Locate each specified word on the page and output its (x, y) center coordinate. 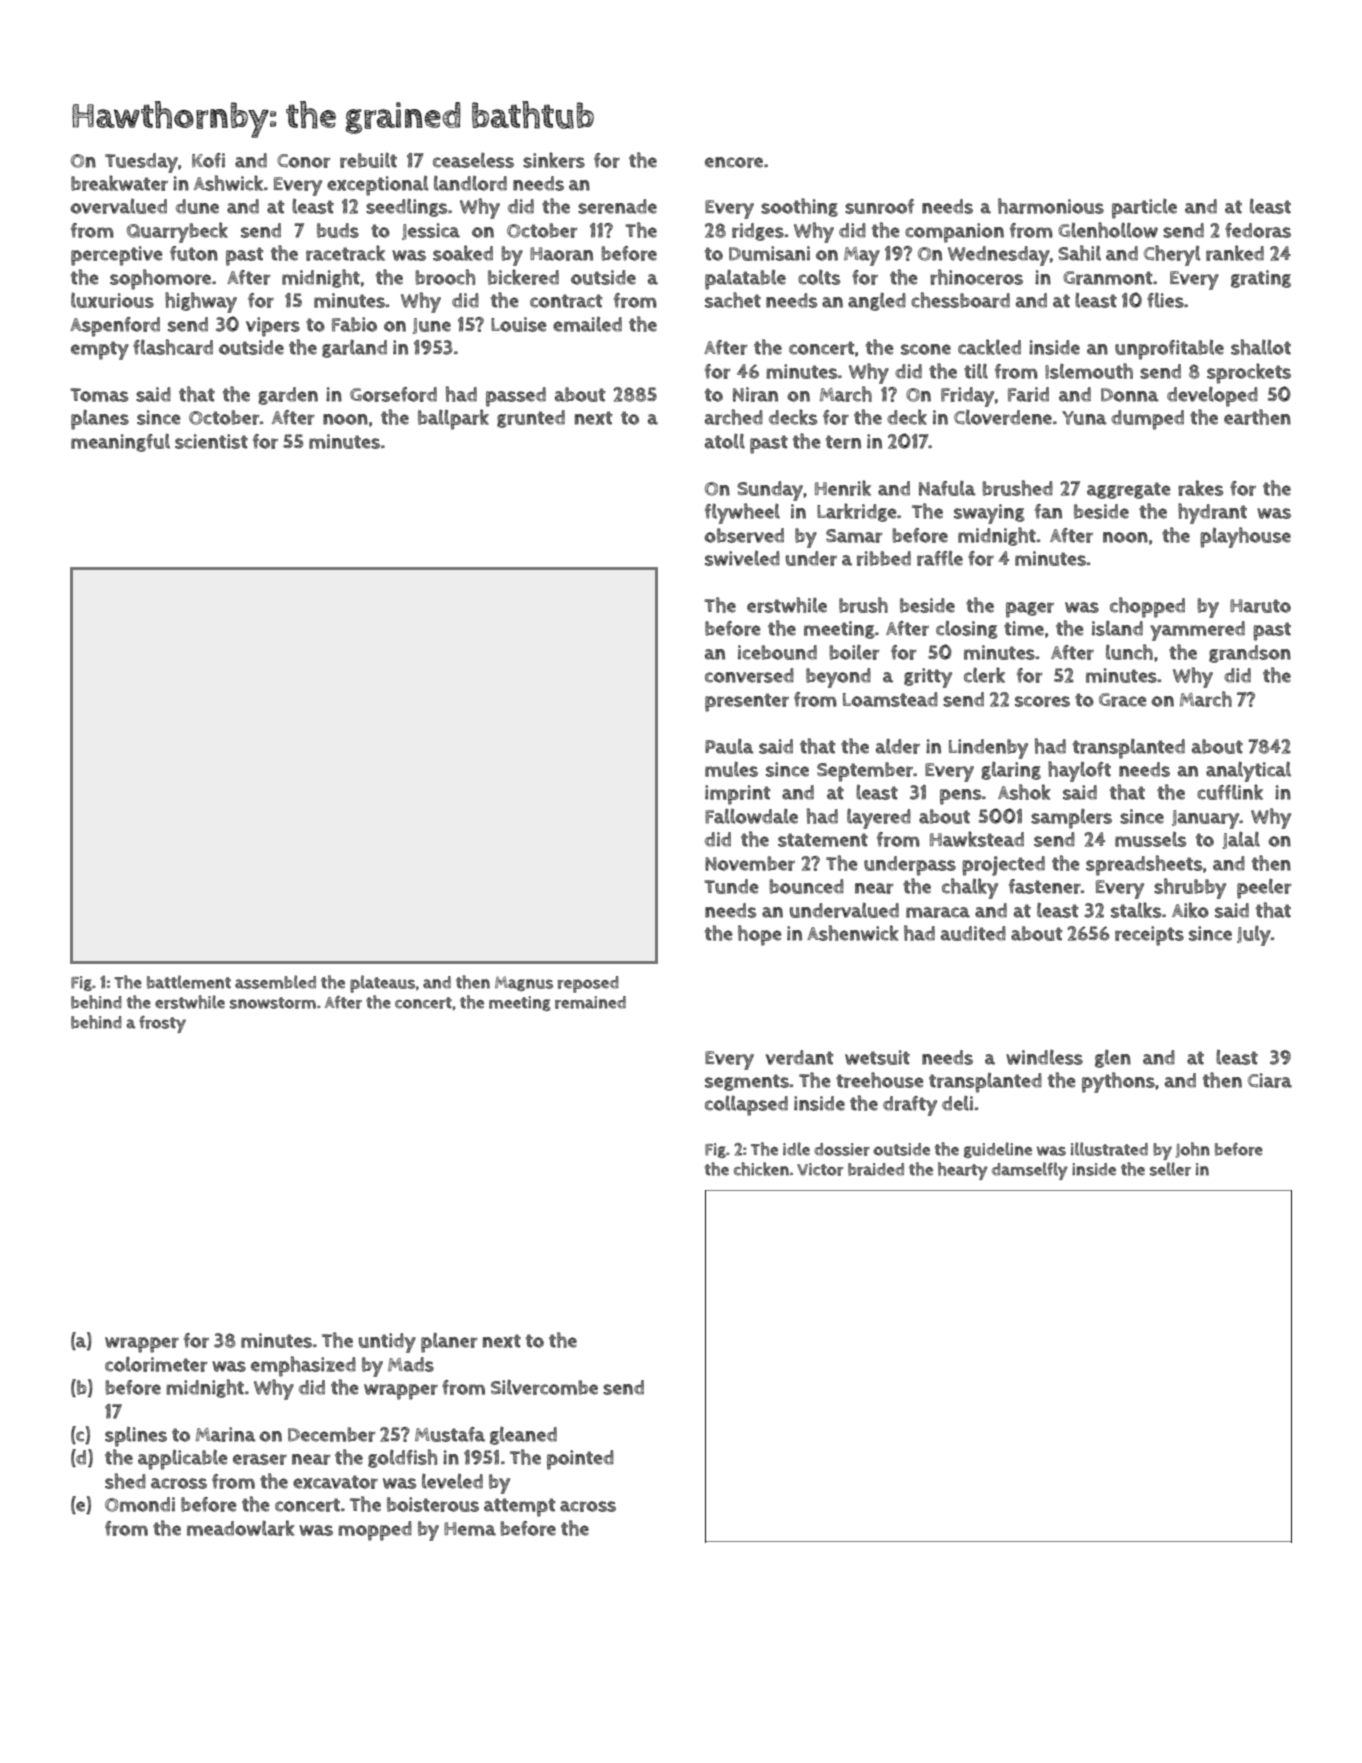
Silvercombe (544, 1387)
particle (1144, 208)
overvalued (118, 206)
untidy (387, 1343)
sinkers (554, 160)
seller (1170, 1169)
